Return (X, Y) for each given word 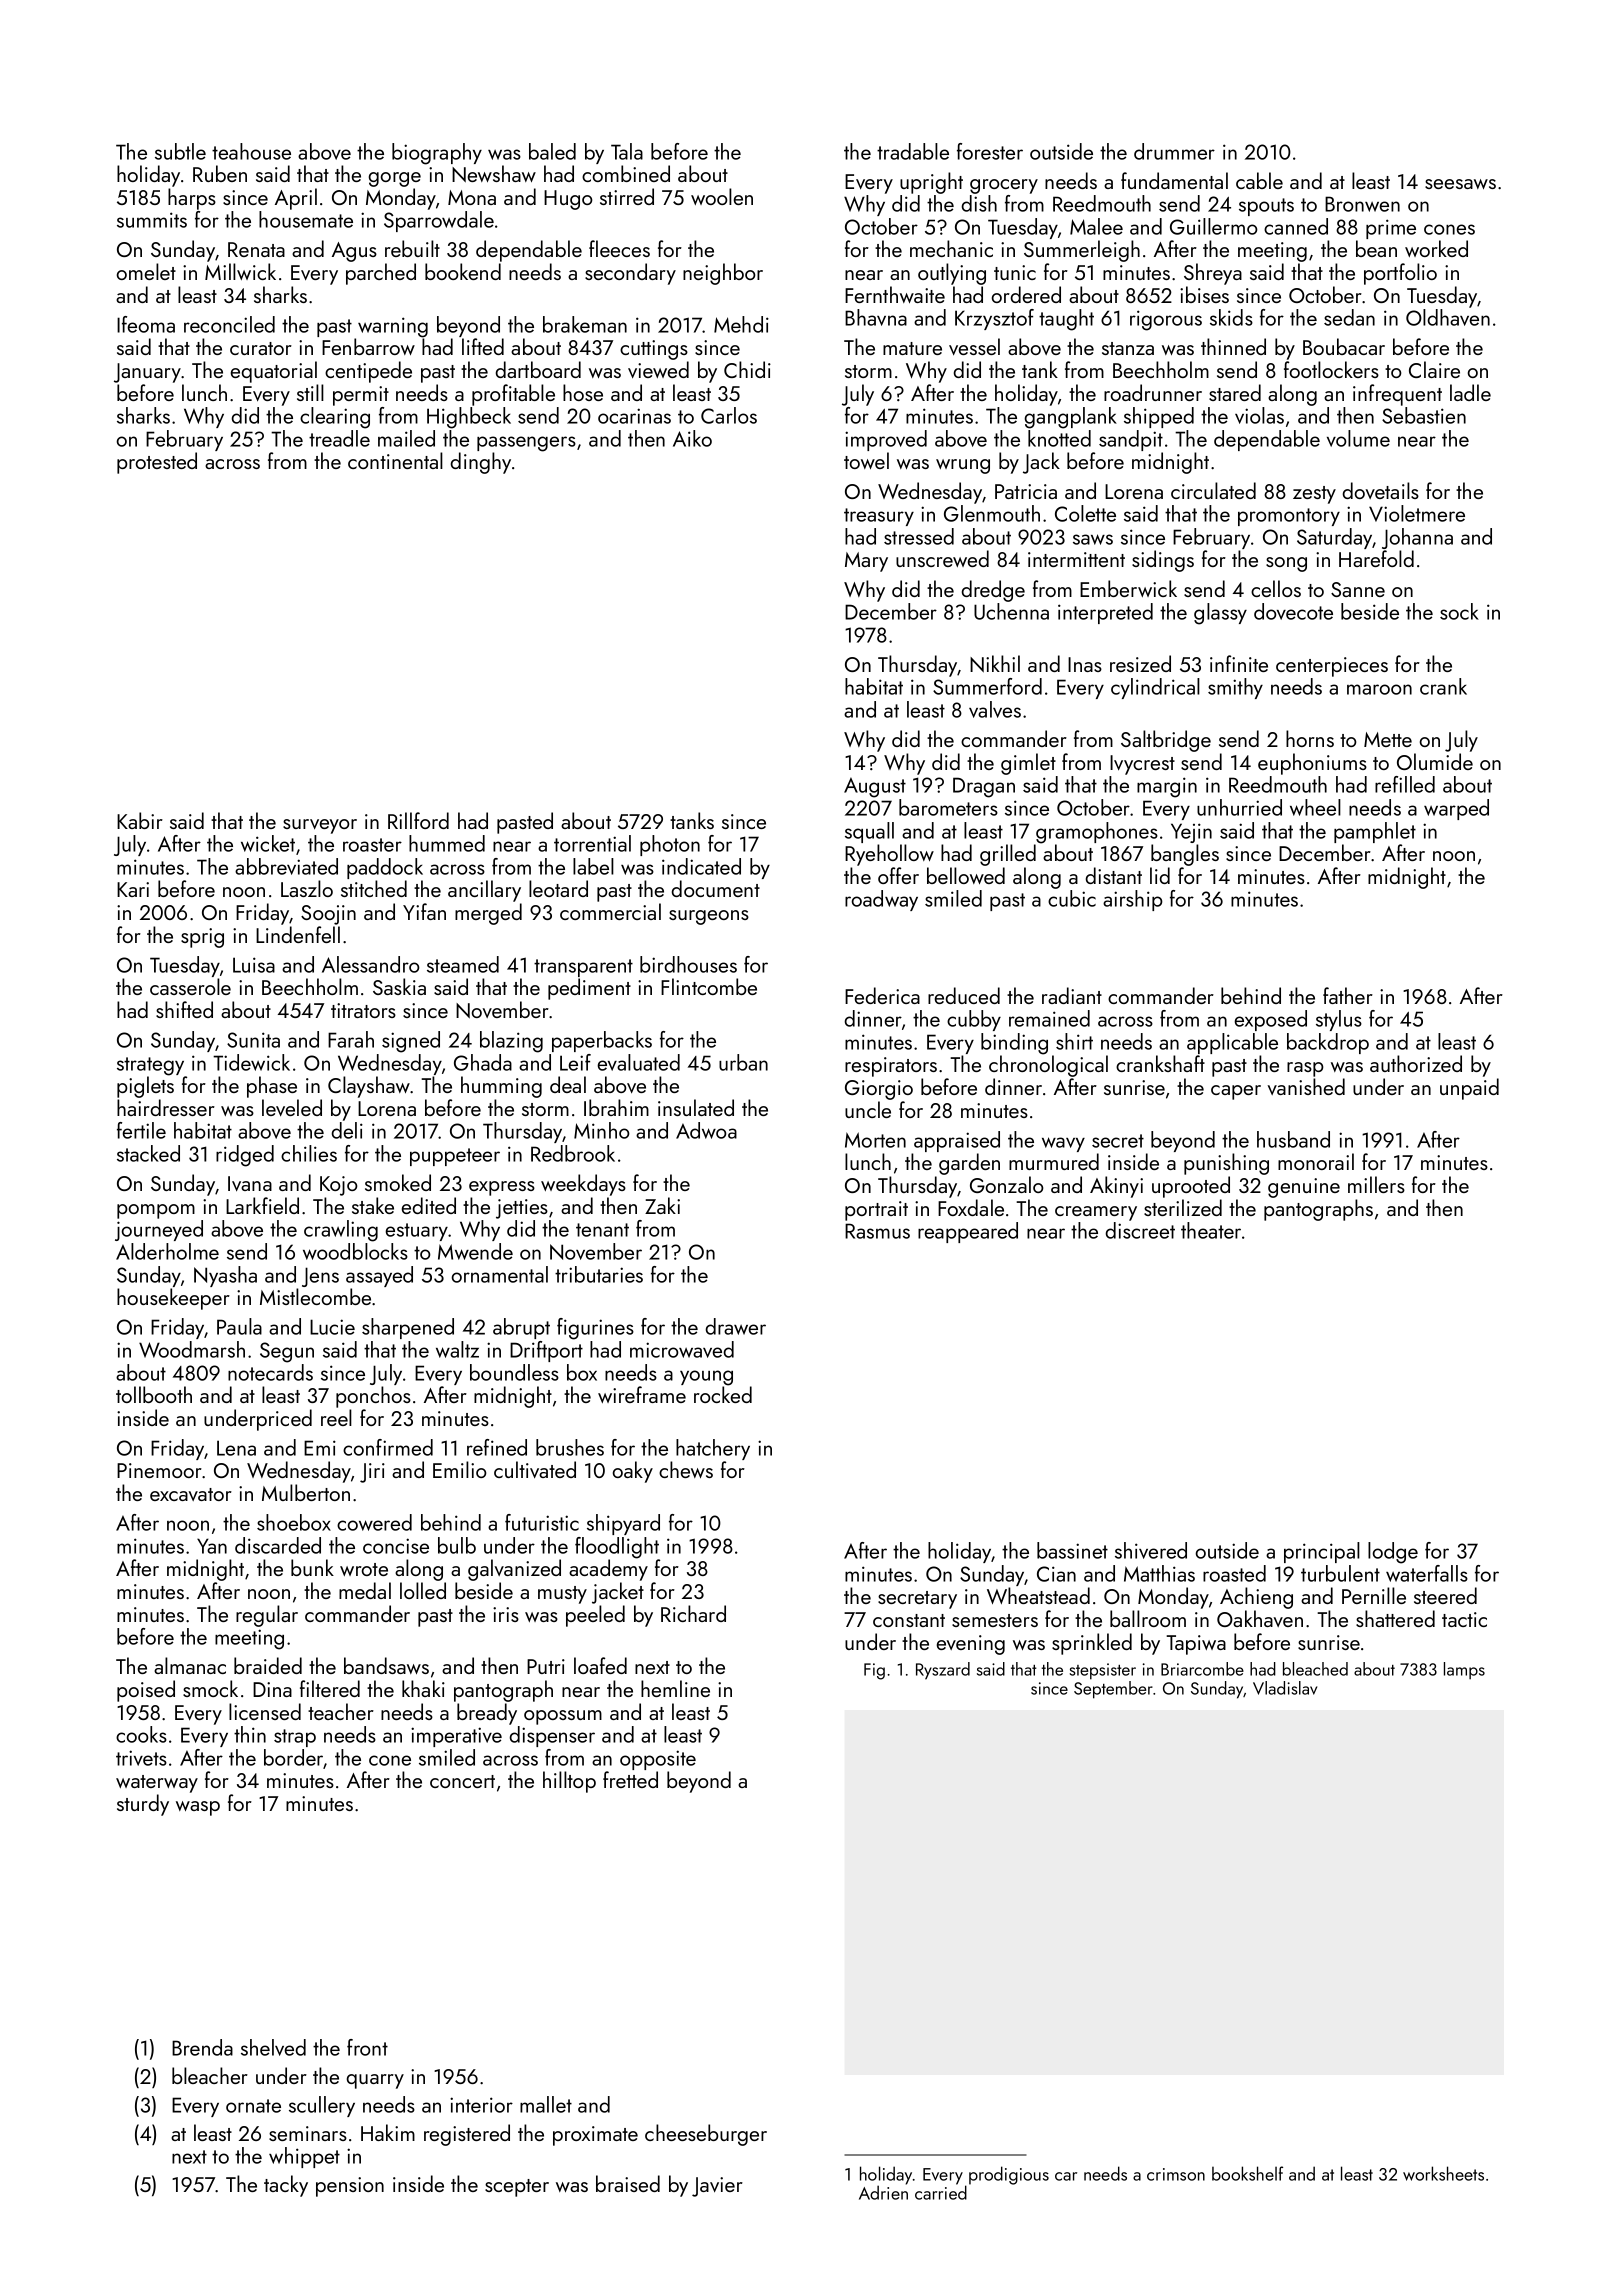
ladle (1470, 392)
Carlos (729, 415)
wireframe (642, 1394)
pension (350, 2187)
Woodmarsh (192, 1349)
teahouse (251, 151)
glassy (1220, 614)
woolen (722, 196)
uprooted (1191, 1187)
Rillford (418, 820)
